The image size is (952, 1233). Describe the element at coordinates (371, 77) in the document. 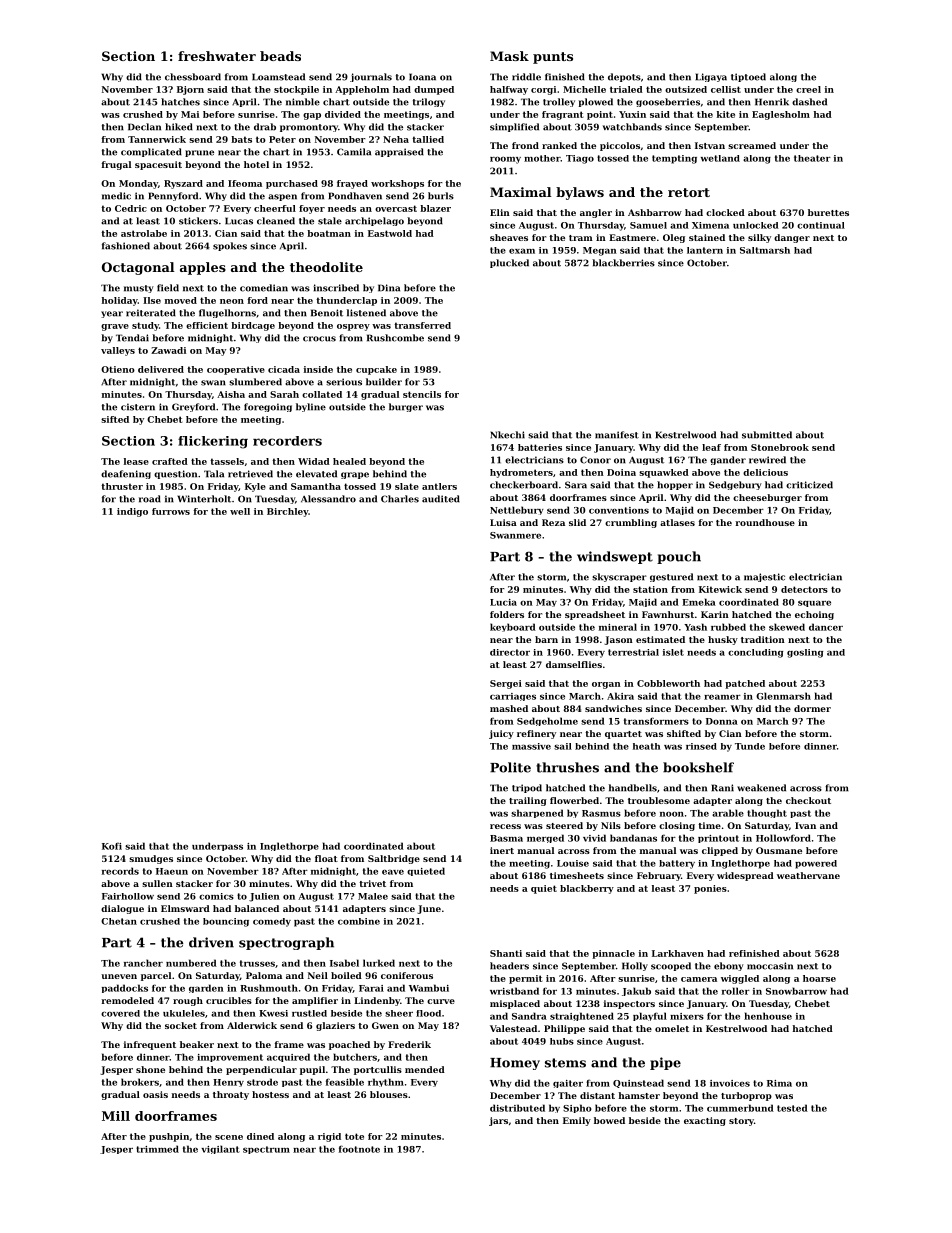

I see `journals` at that location.
